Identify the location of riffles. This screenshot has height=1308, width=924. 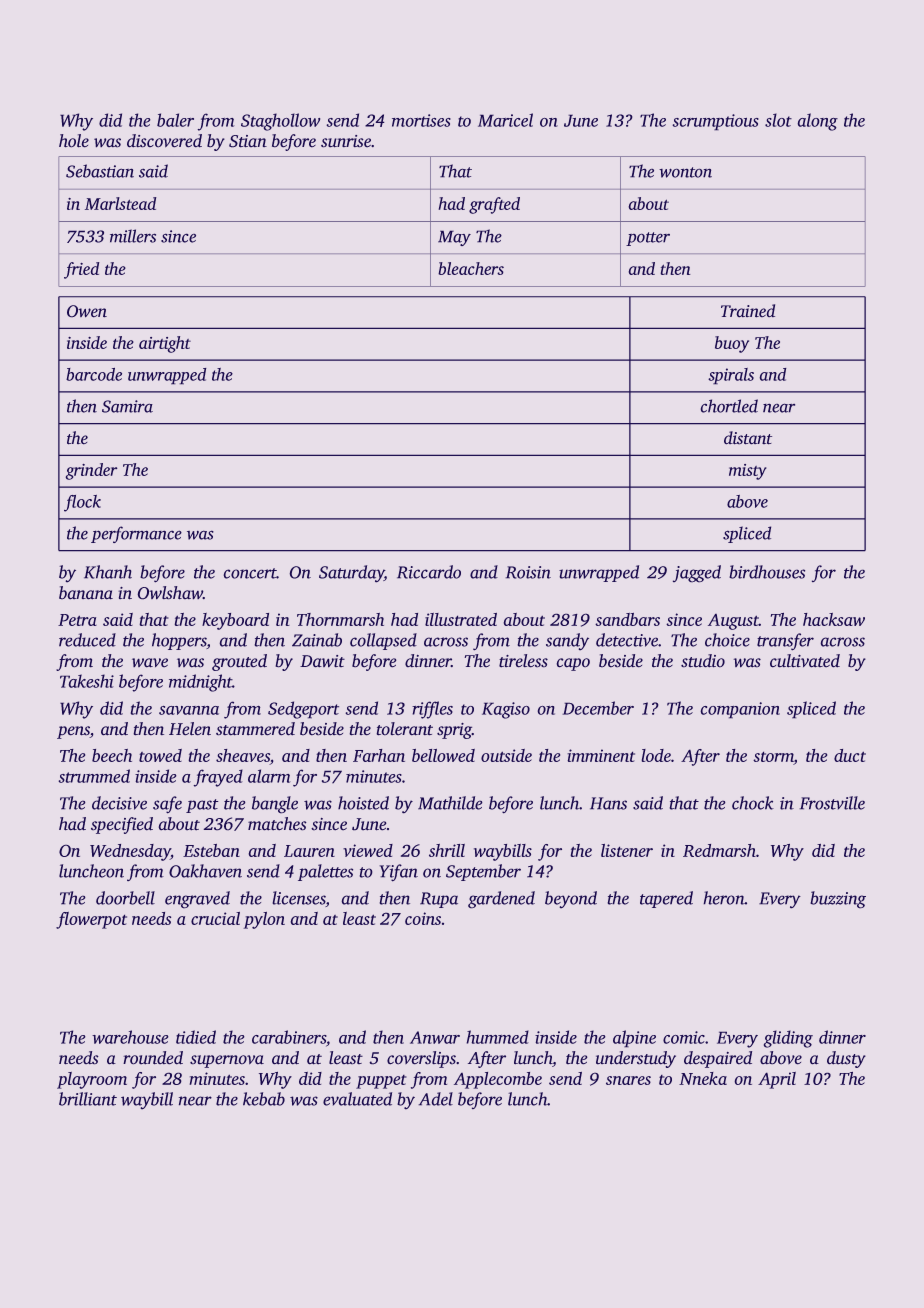
(432, 710).
